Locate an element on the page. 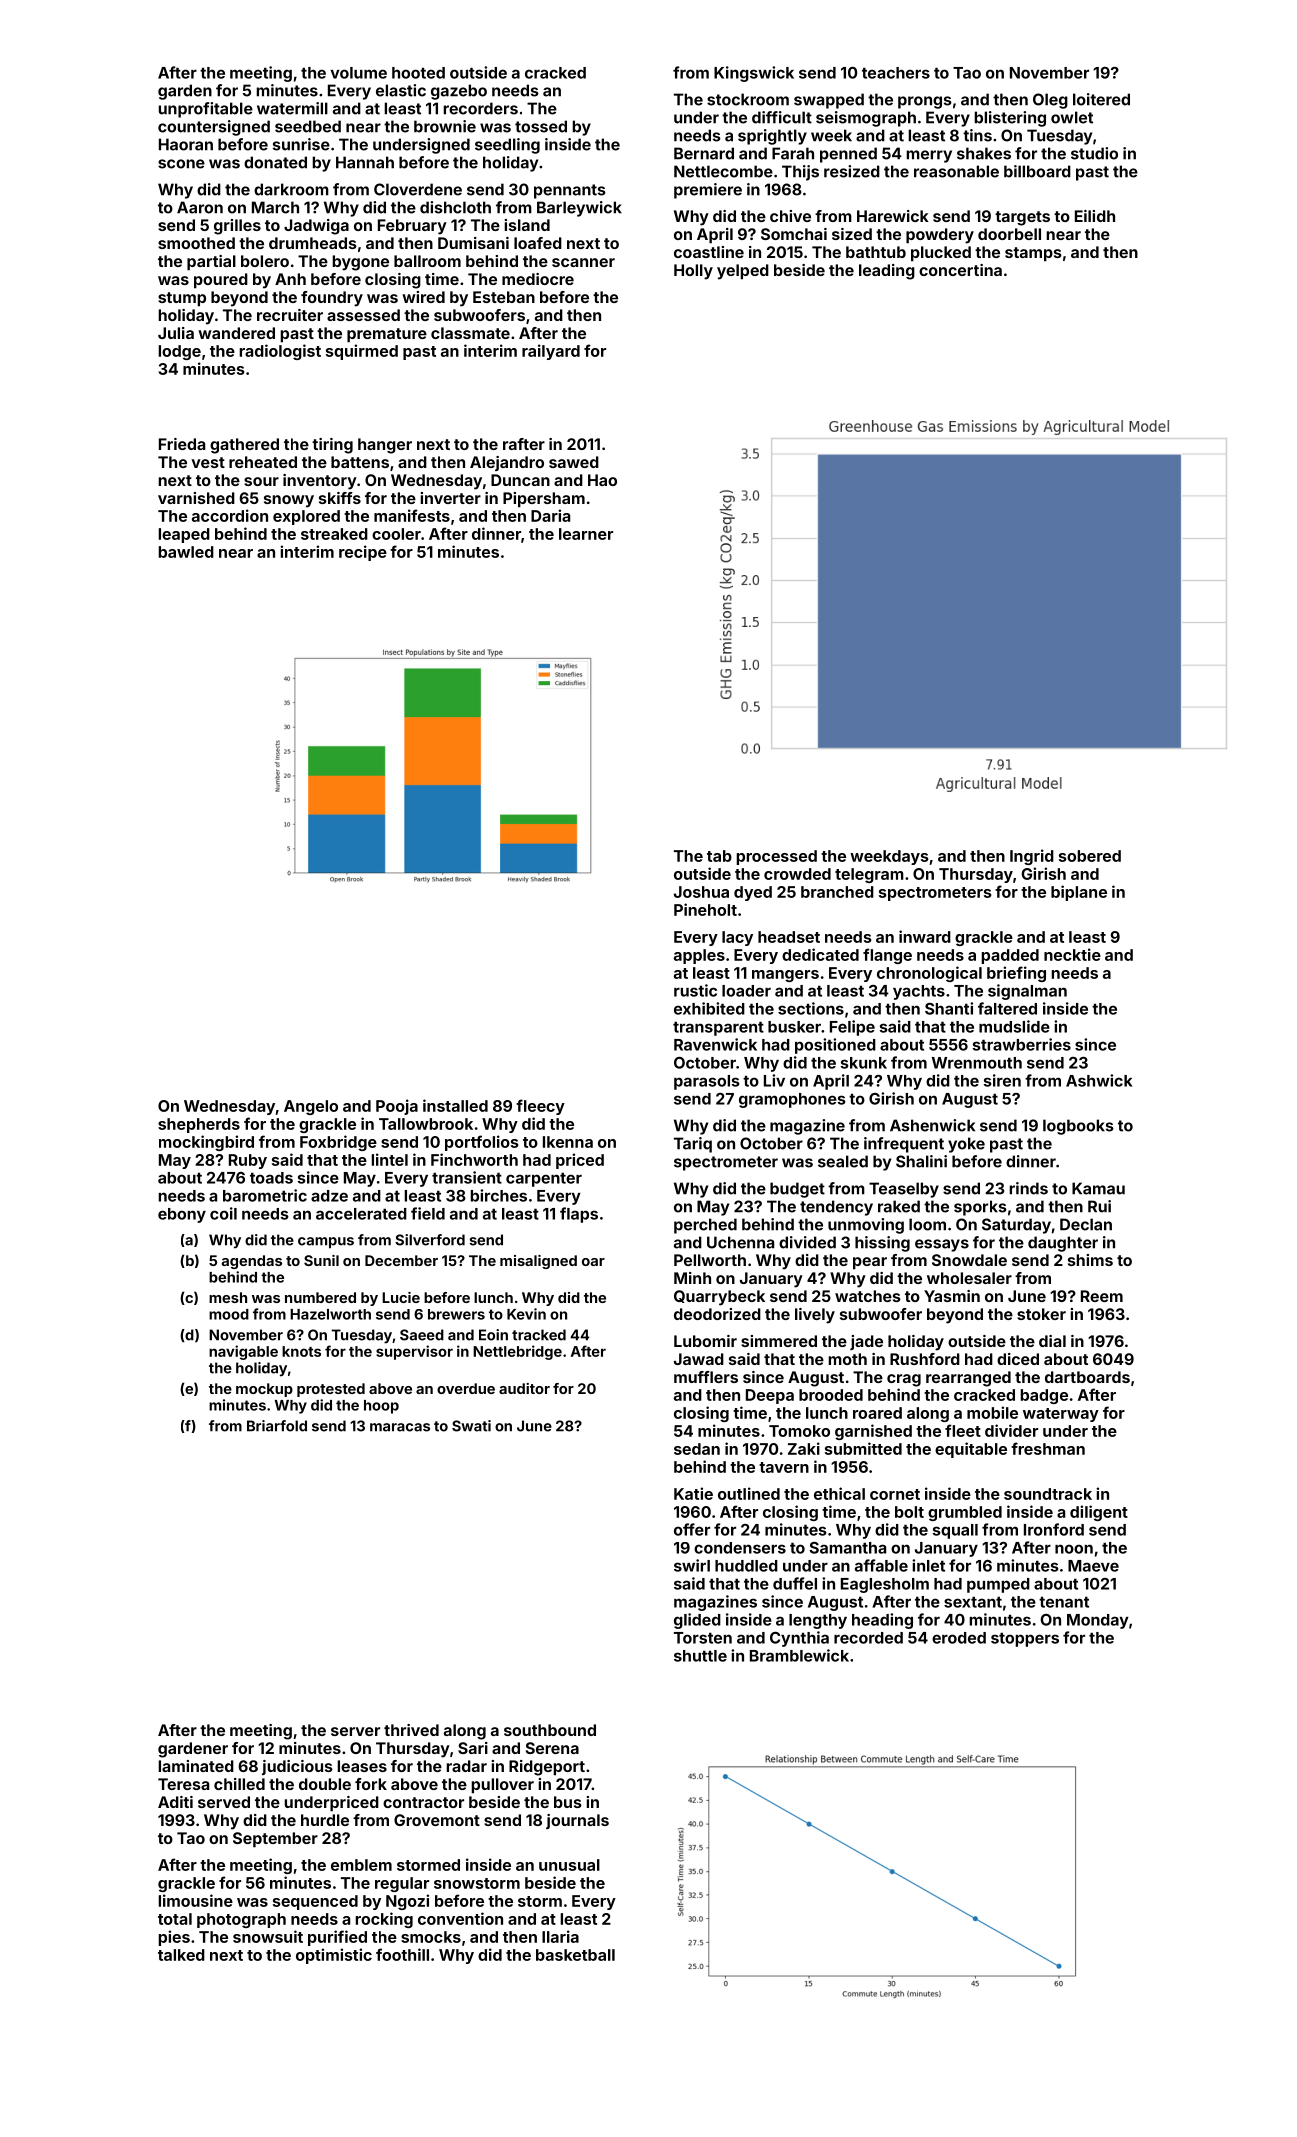 The height and width of the page is (2137, 1297). basketball is located at coordinates (575, 1955).
